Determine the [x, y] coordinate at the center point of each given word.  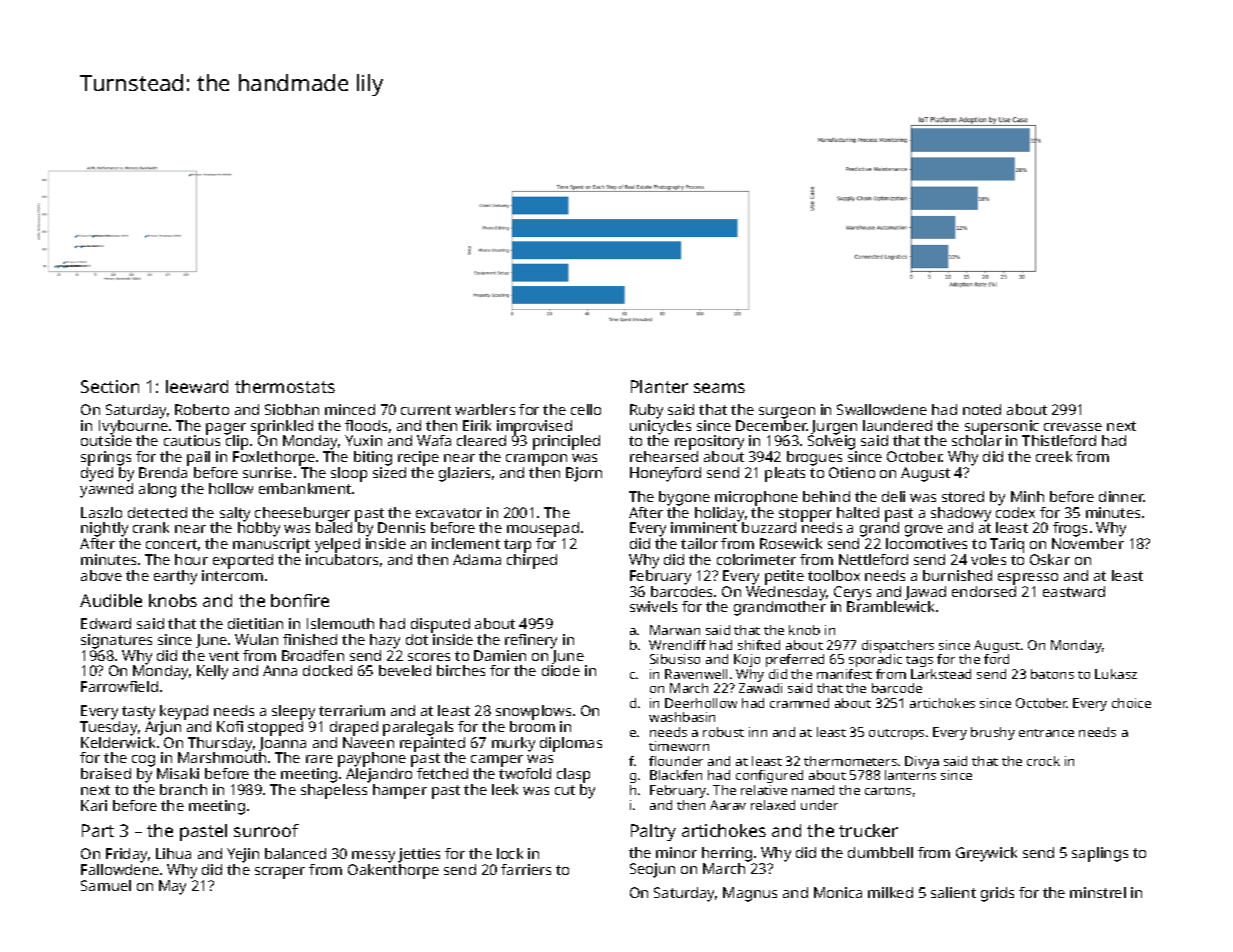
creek [1054, 456]
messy [373, 857]
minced [350, 409]
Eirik [477, 425]
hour [191, 559]
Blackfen [676, 775]
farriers [526, 869]
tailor [699, 543]
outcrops [896, 734]
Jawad [925, 593]
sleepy [293, 712]
